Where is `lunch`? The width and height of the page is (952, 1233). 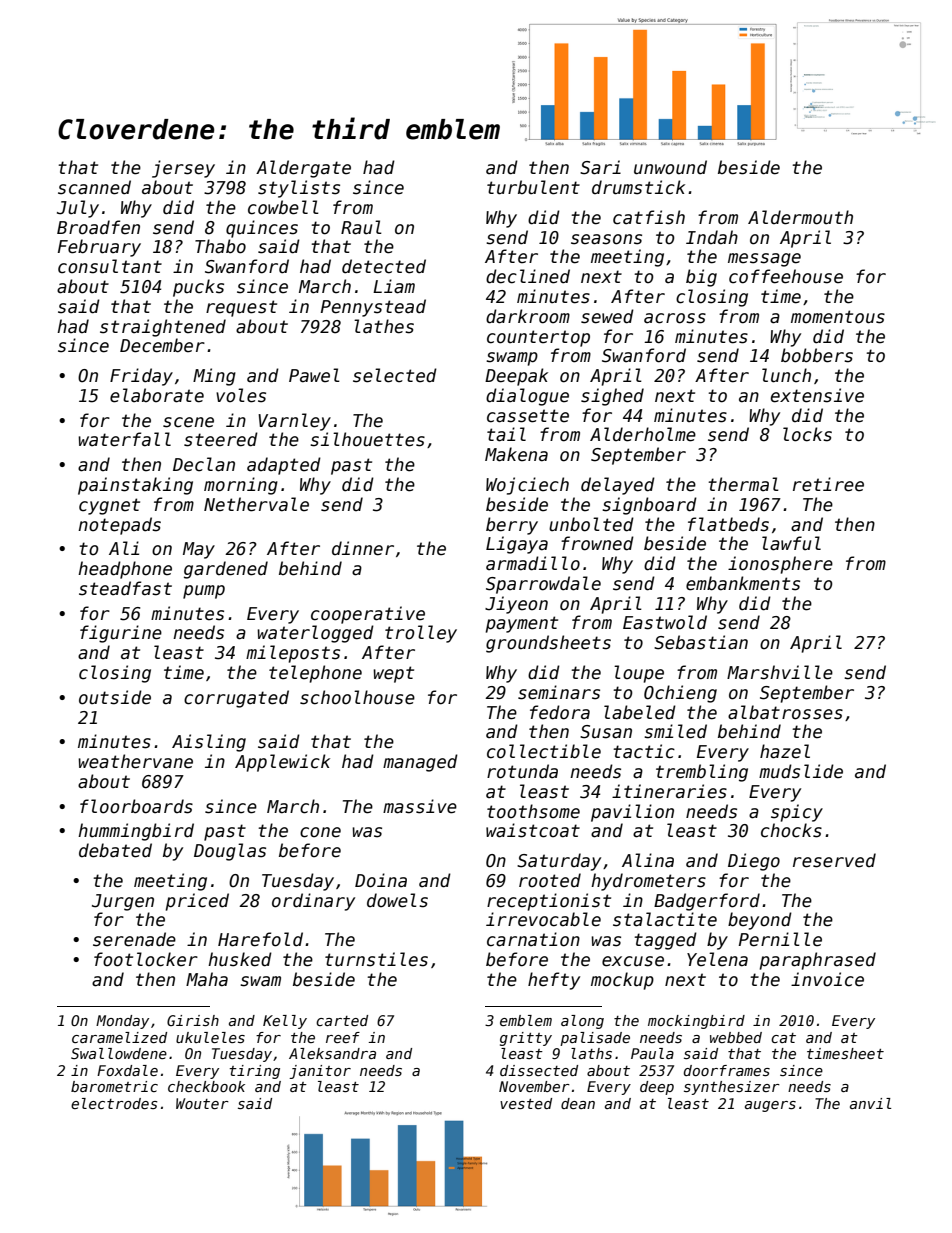 lunch is located at coordinates (786, 375).
